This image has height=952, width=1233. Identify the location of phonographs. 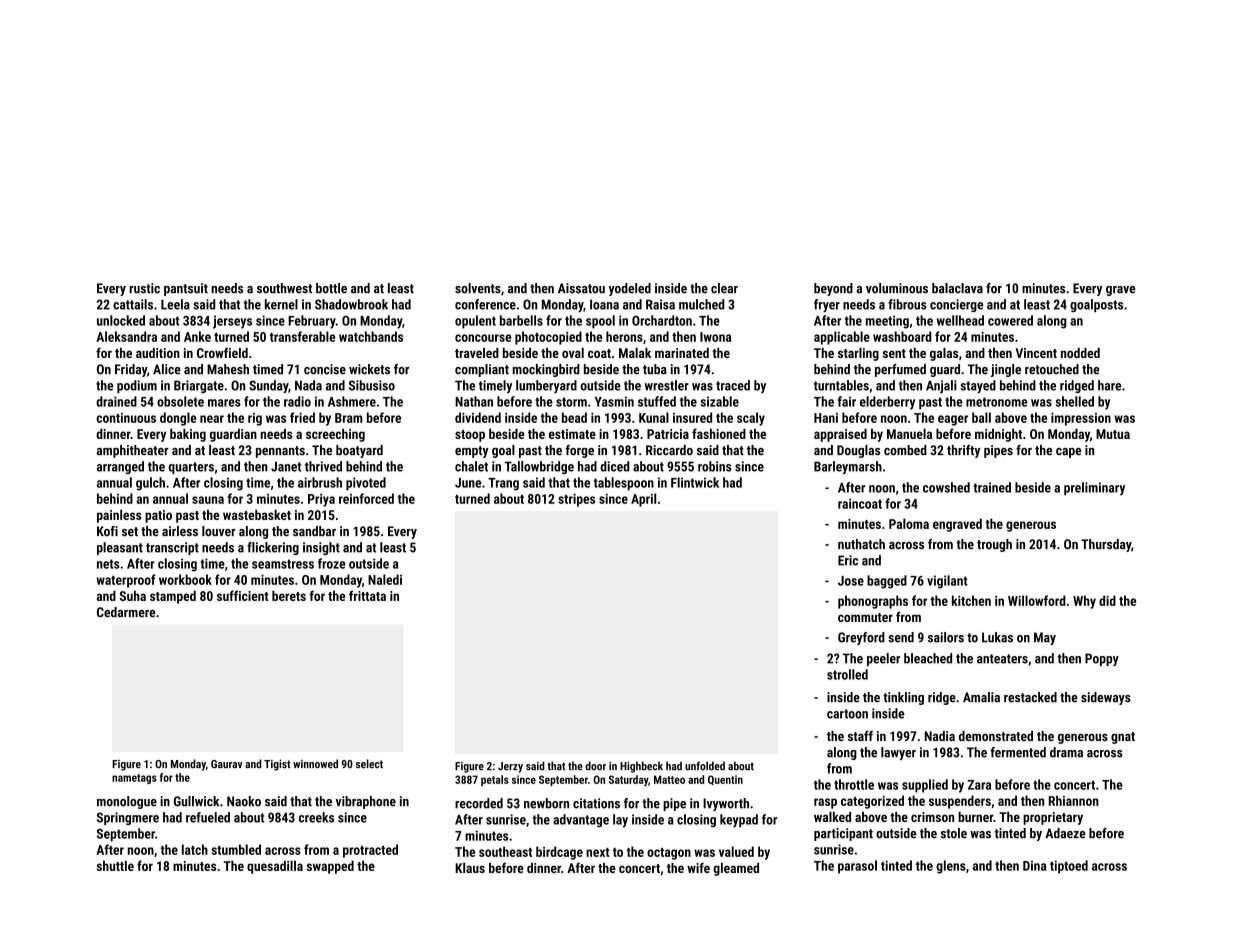
(873, 602).
